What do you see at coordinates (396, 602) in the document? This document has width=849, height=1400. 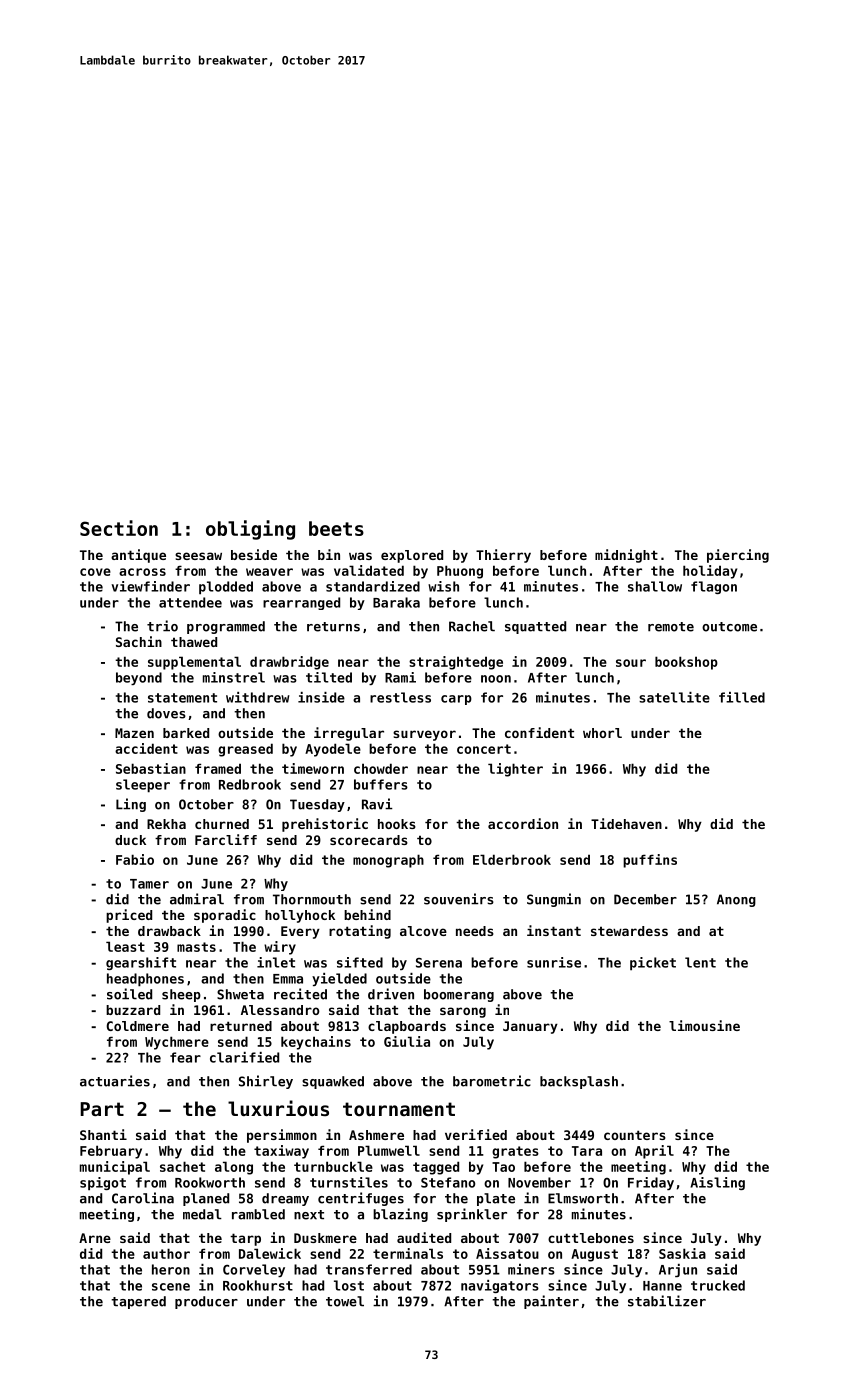 I see `Baraka` at bounding box center [396, 602].
